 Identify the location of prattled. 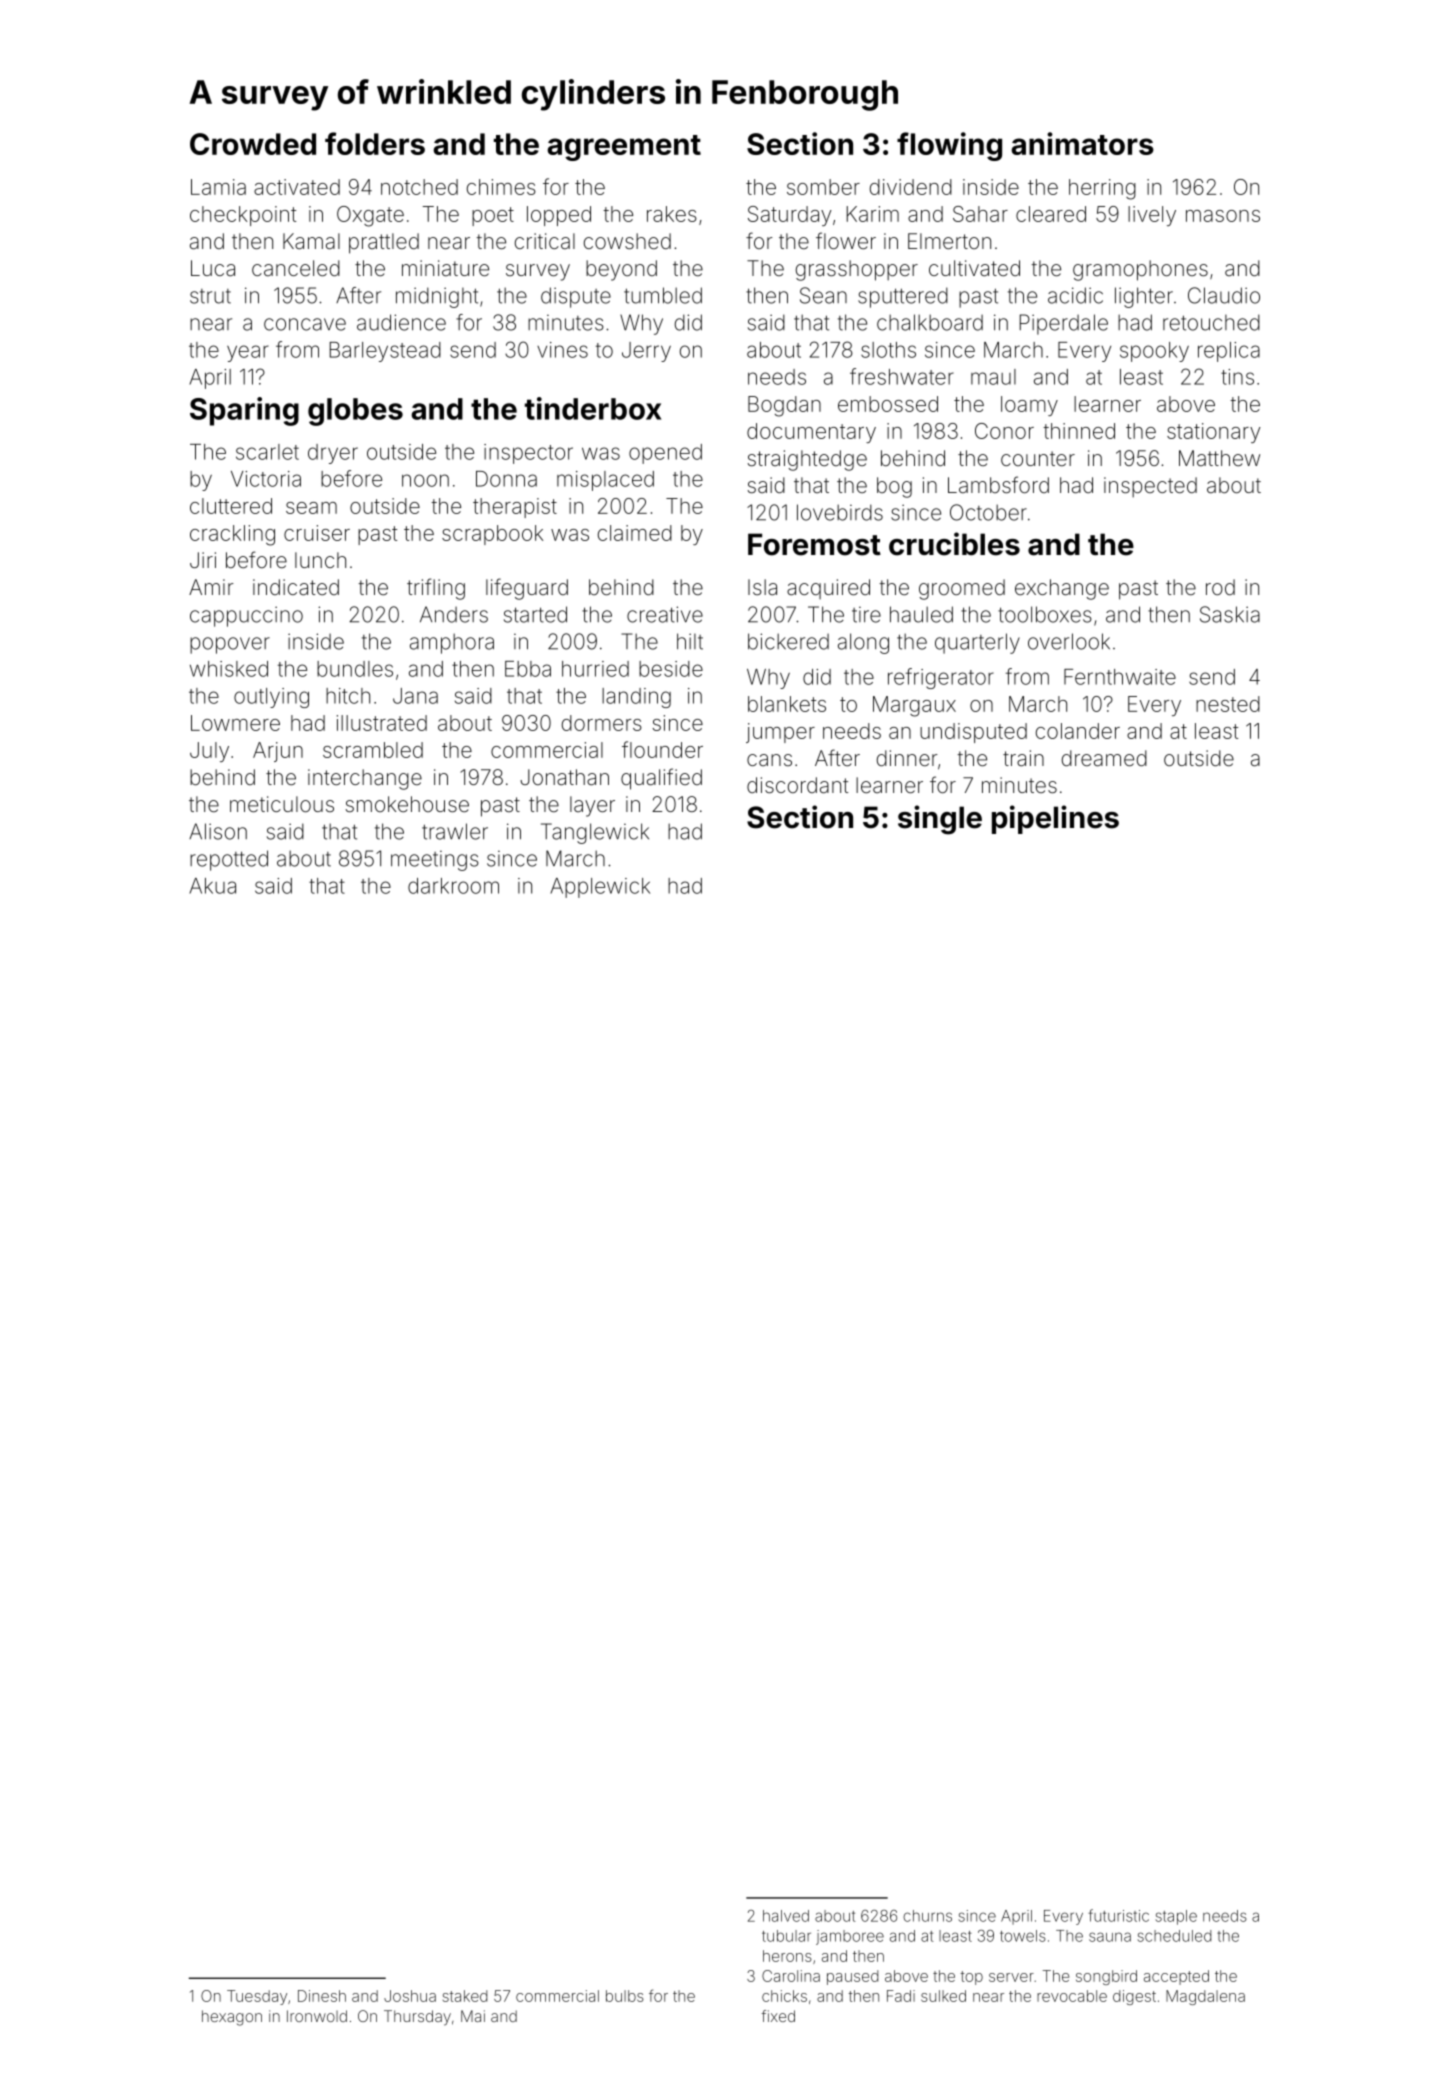
(384, 243).
